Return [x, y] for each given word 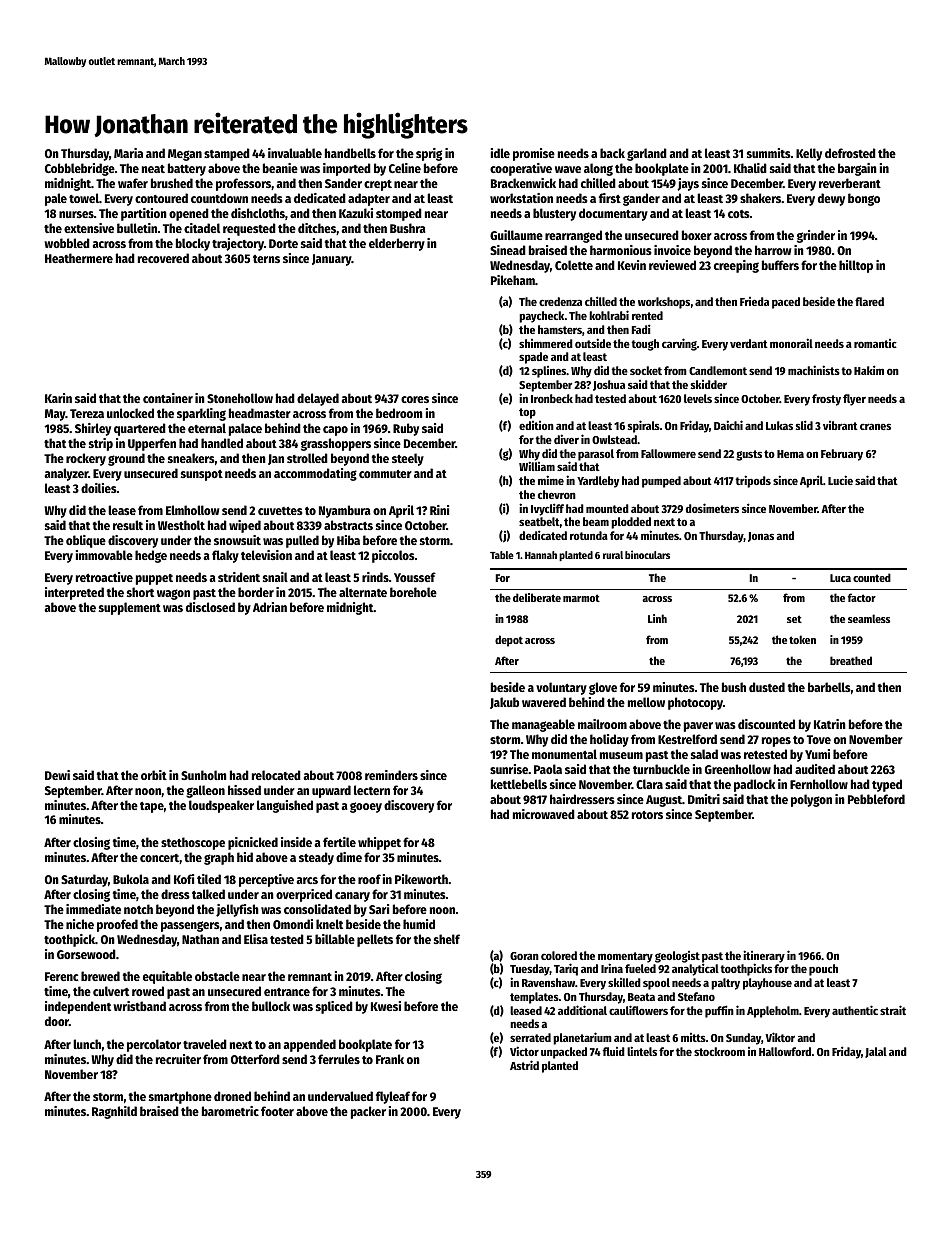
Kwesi [386, 1006]
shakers [760, 198]
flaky [225, 556]
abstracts [348, 525]
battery [187, 169]
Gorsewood [86, 954]
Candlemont [718, 370]
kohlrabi [609, 315]
